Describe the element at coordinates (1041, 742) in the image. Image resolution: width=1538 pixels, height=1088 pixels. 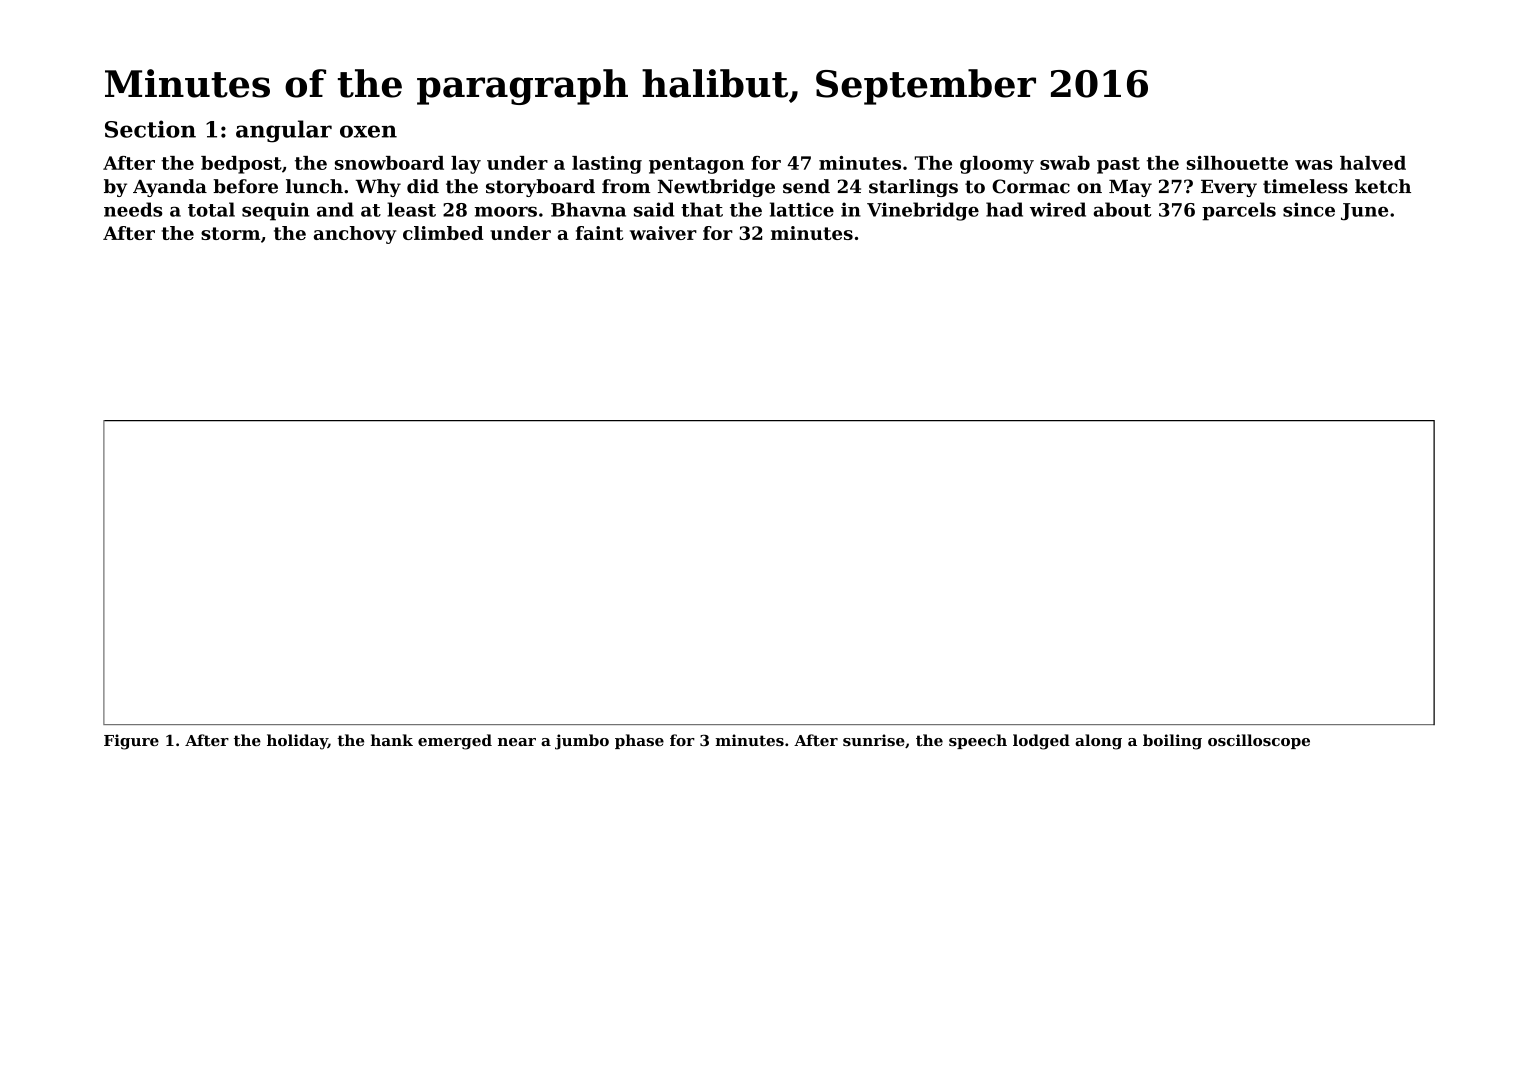
I see `lodged` at that location.
